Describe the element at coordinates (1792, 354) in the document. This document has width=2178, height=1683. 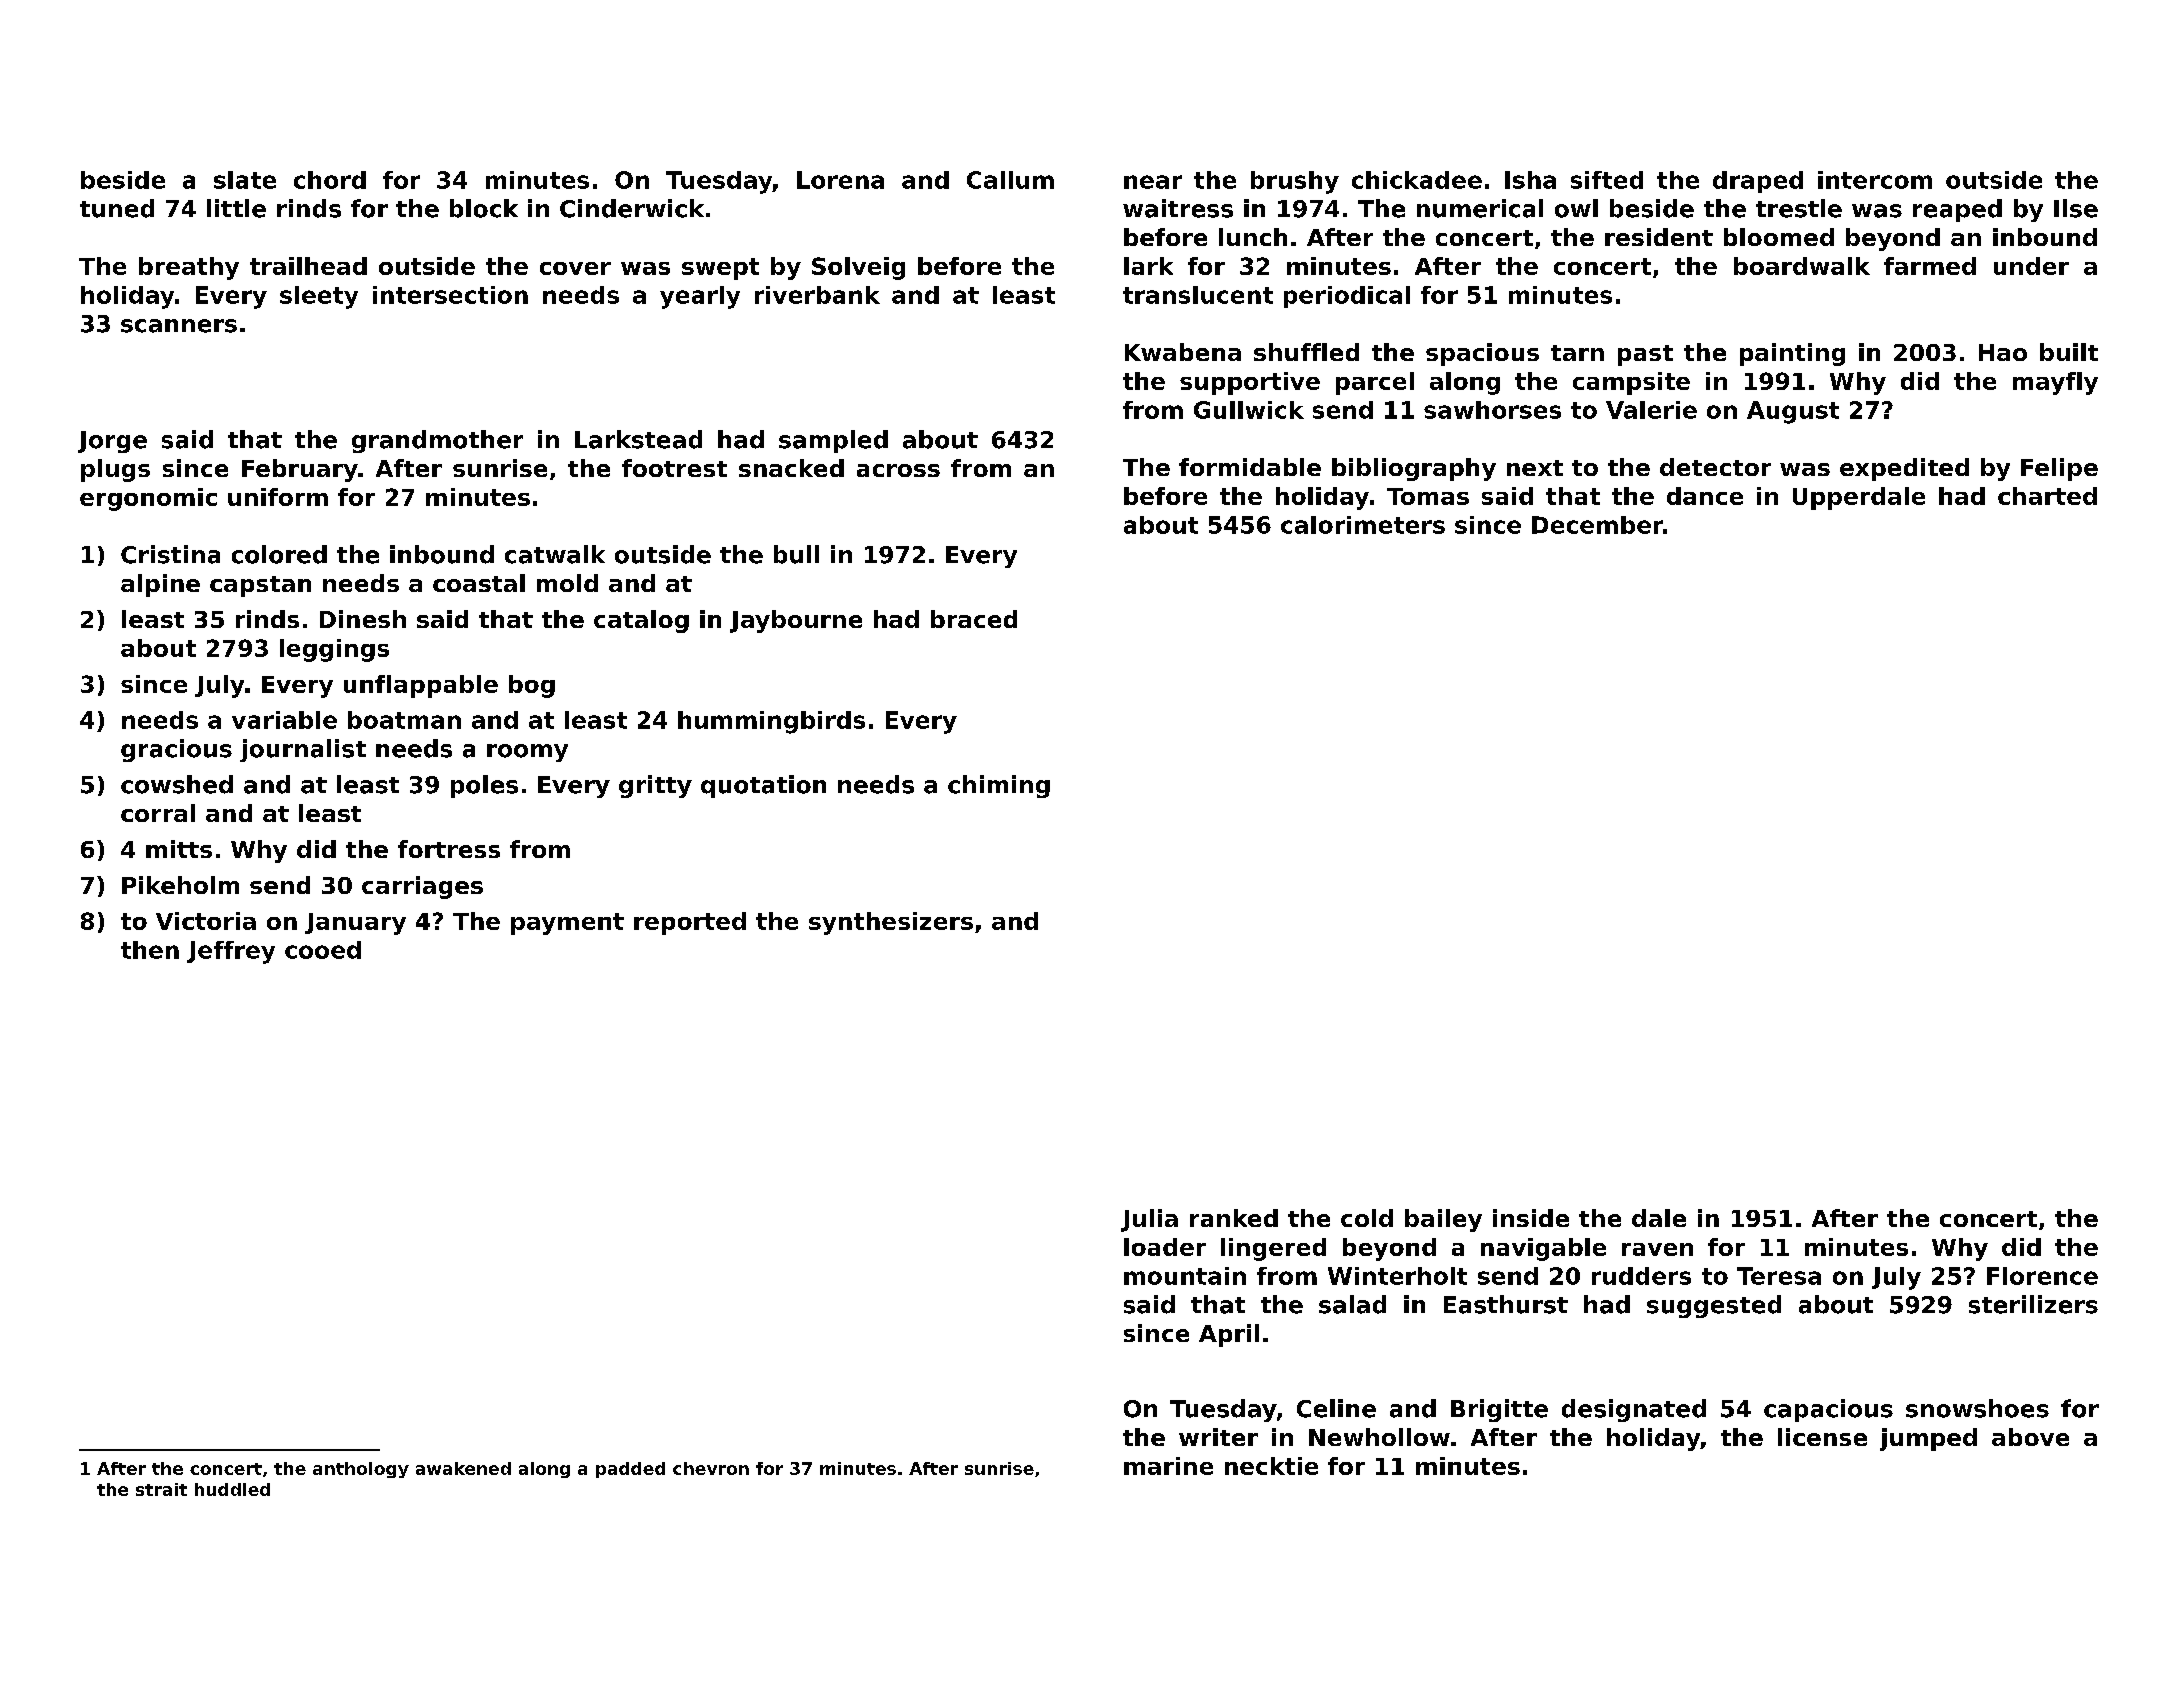
I see `painting` at that location.
